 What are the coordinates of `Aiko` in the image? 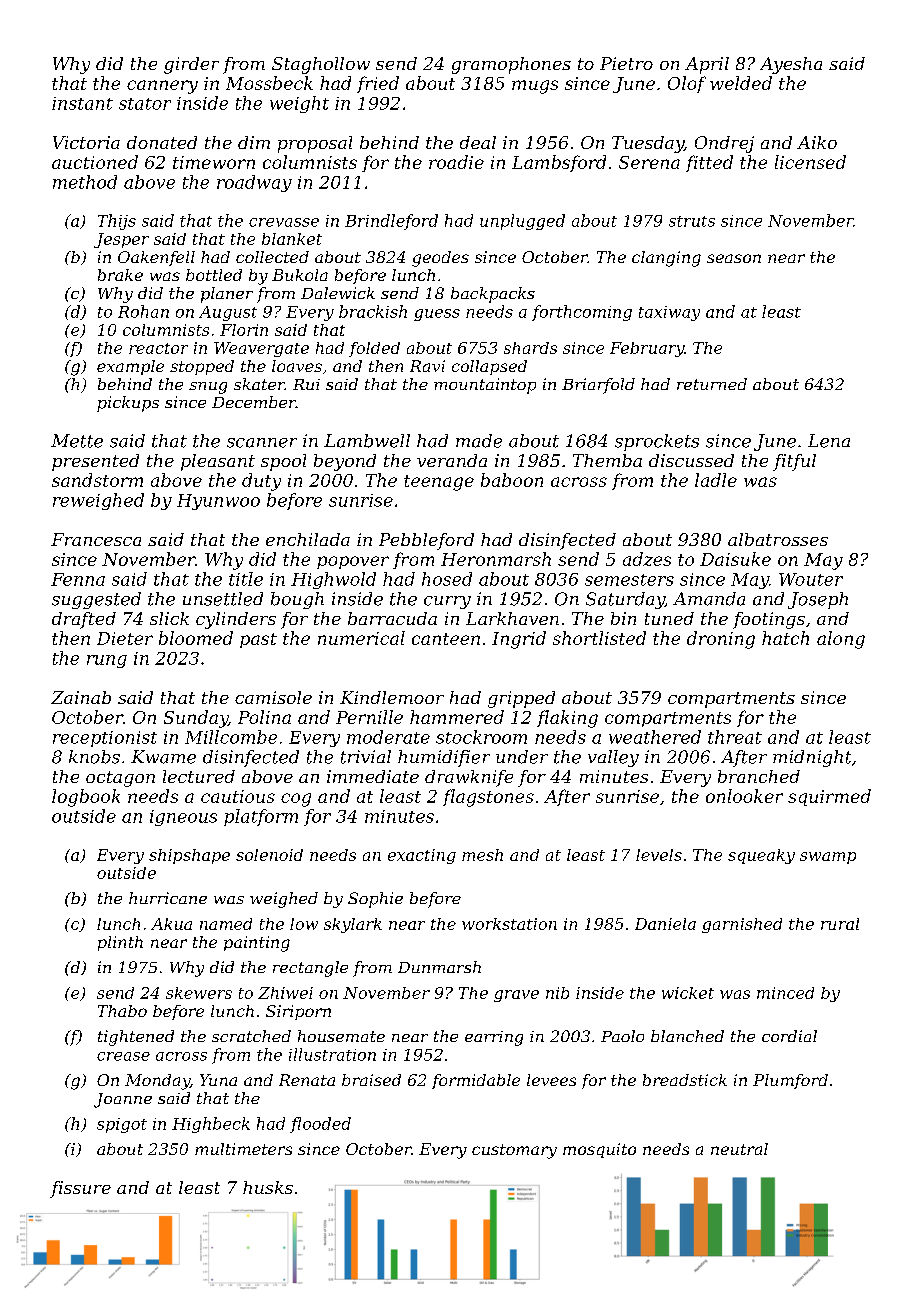 It's located at (817, 142).
